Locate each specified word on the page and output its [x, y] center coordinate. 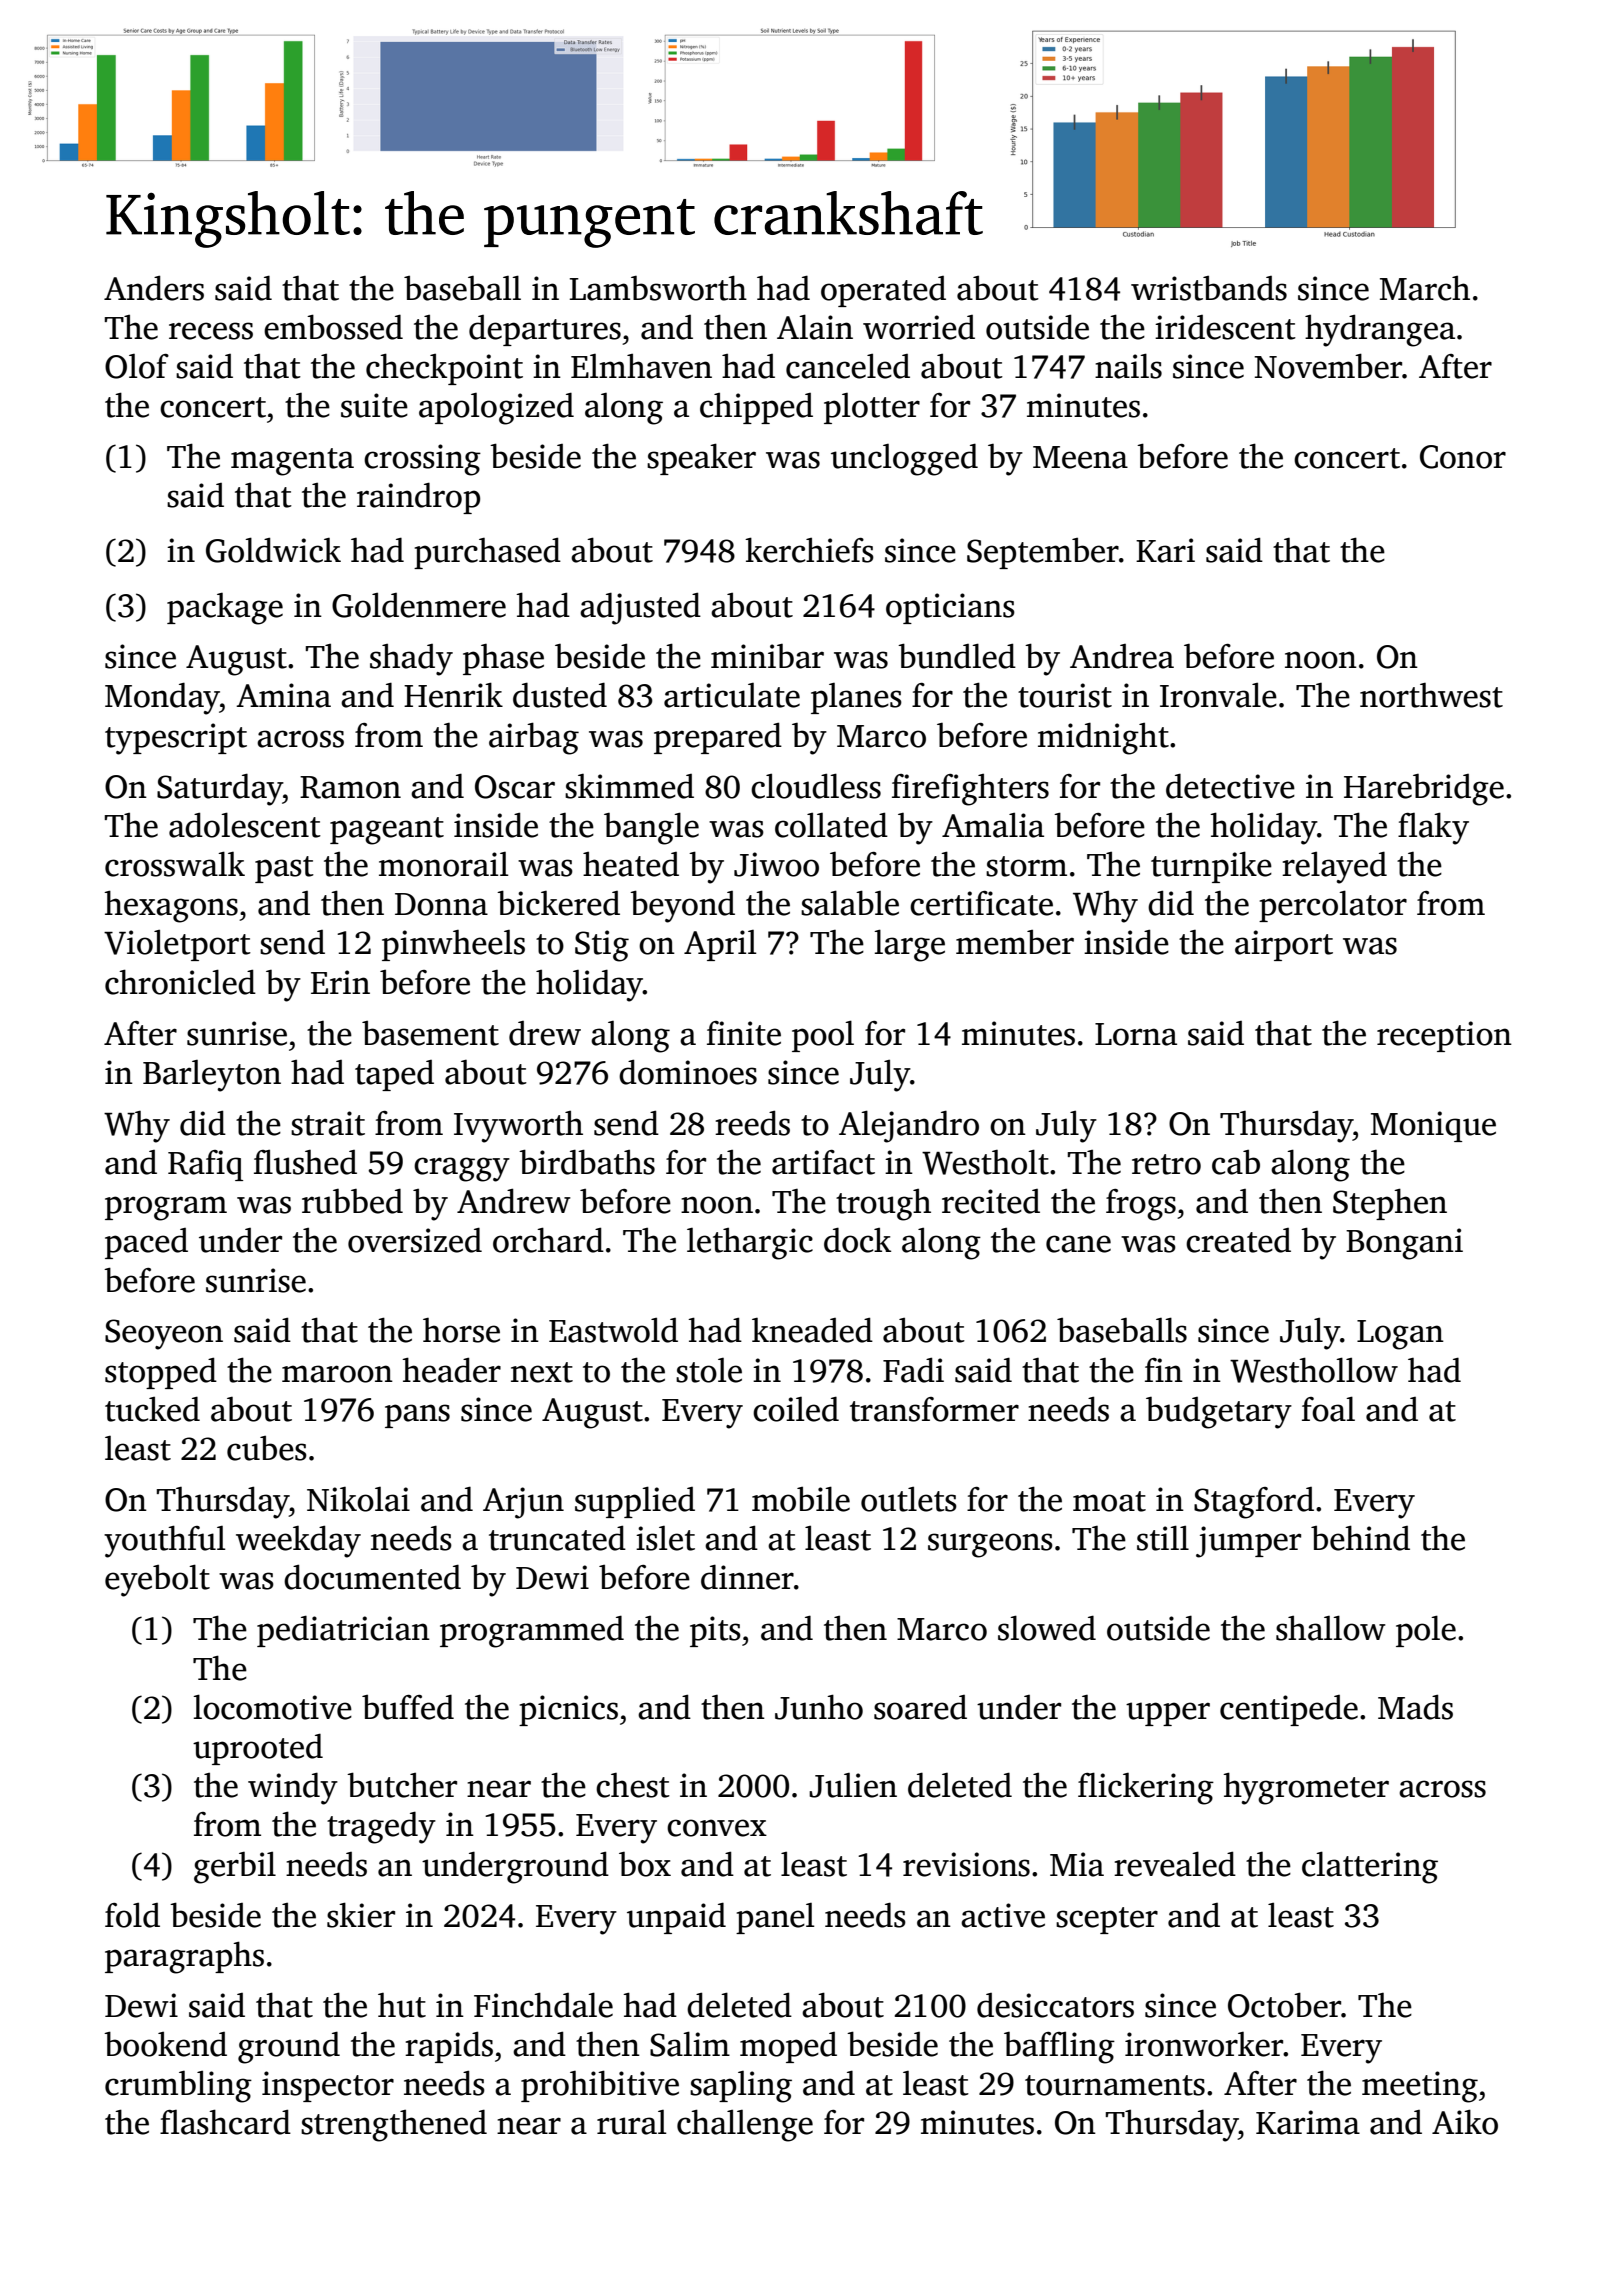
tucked [152, 1409]
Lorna [1136, 1034]
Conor [1463, 457]
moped [788, 2047]
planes [856, 698]
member [1015, 942]
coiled [796, 1409]
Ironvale [1218, 695]
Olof [137, 366]
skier [361, 1915]
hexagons [171, 906]
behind [1360, 1538]
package [225, 608]
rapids [449, 2047]
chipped [756, 408]
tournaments [1115, 2085]
